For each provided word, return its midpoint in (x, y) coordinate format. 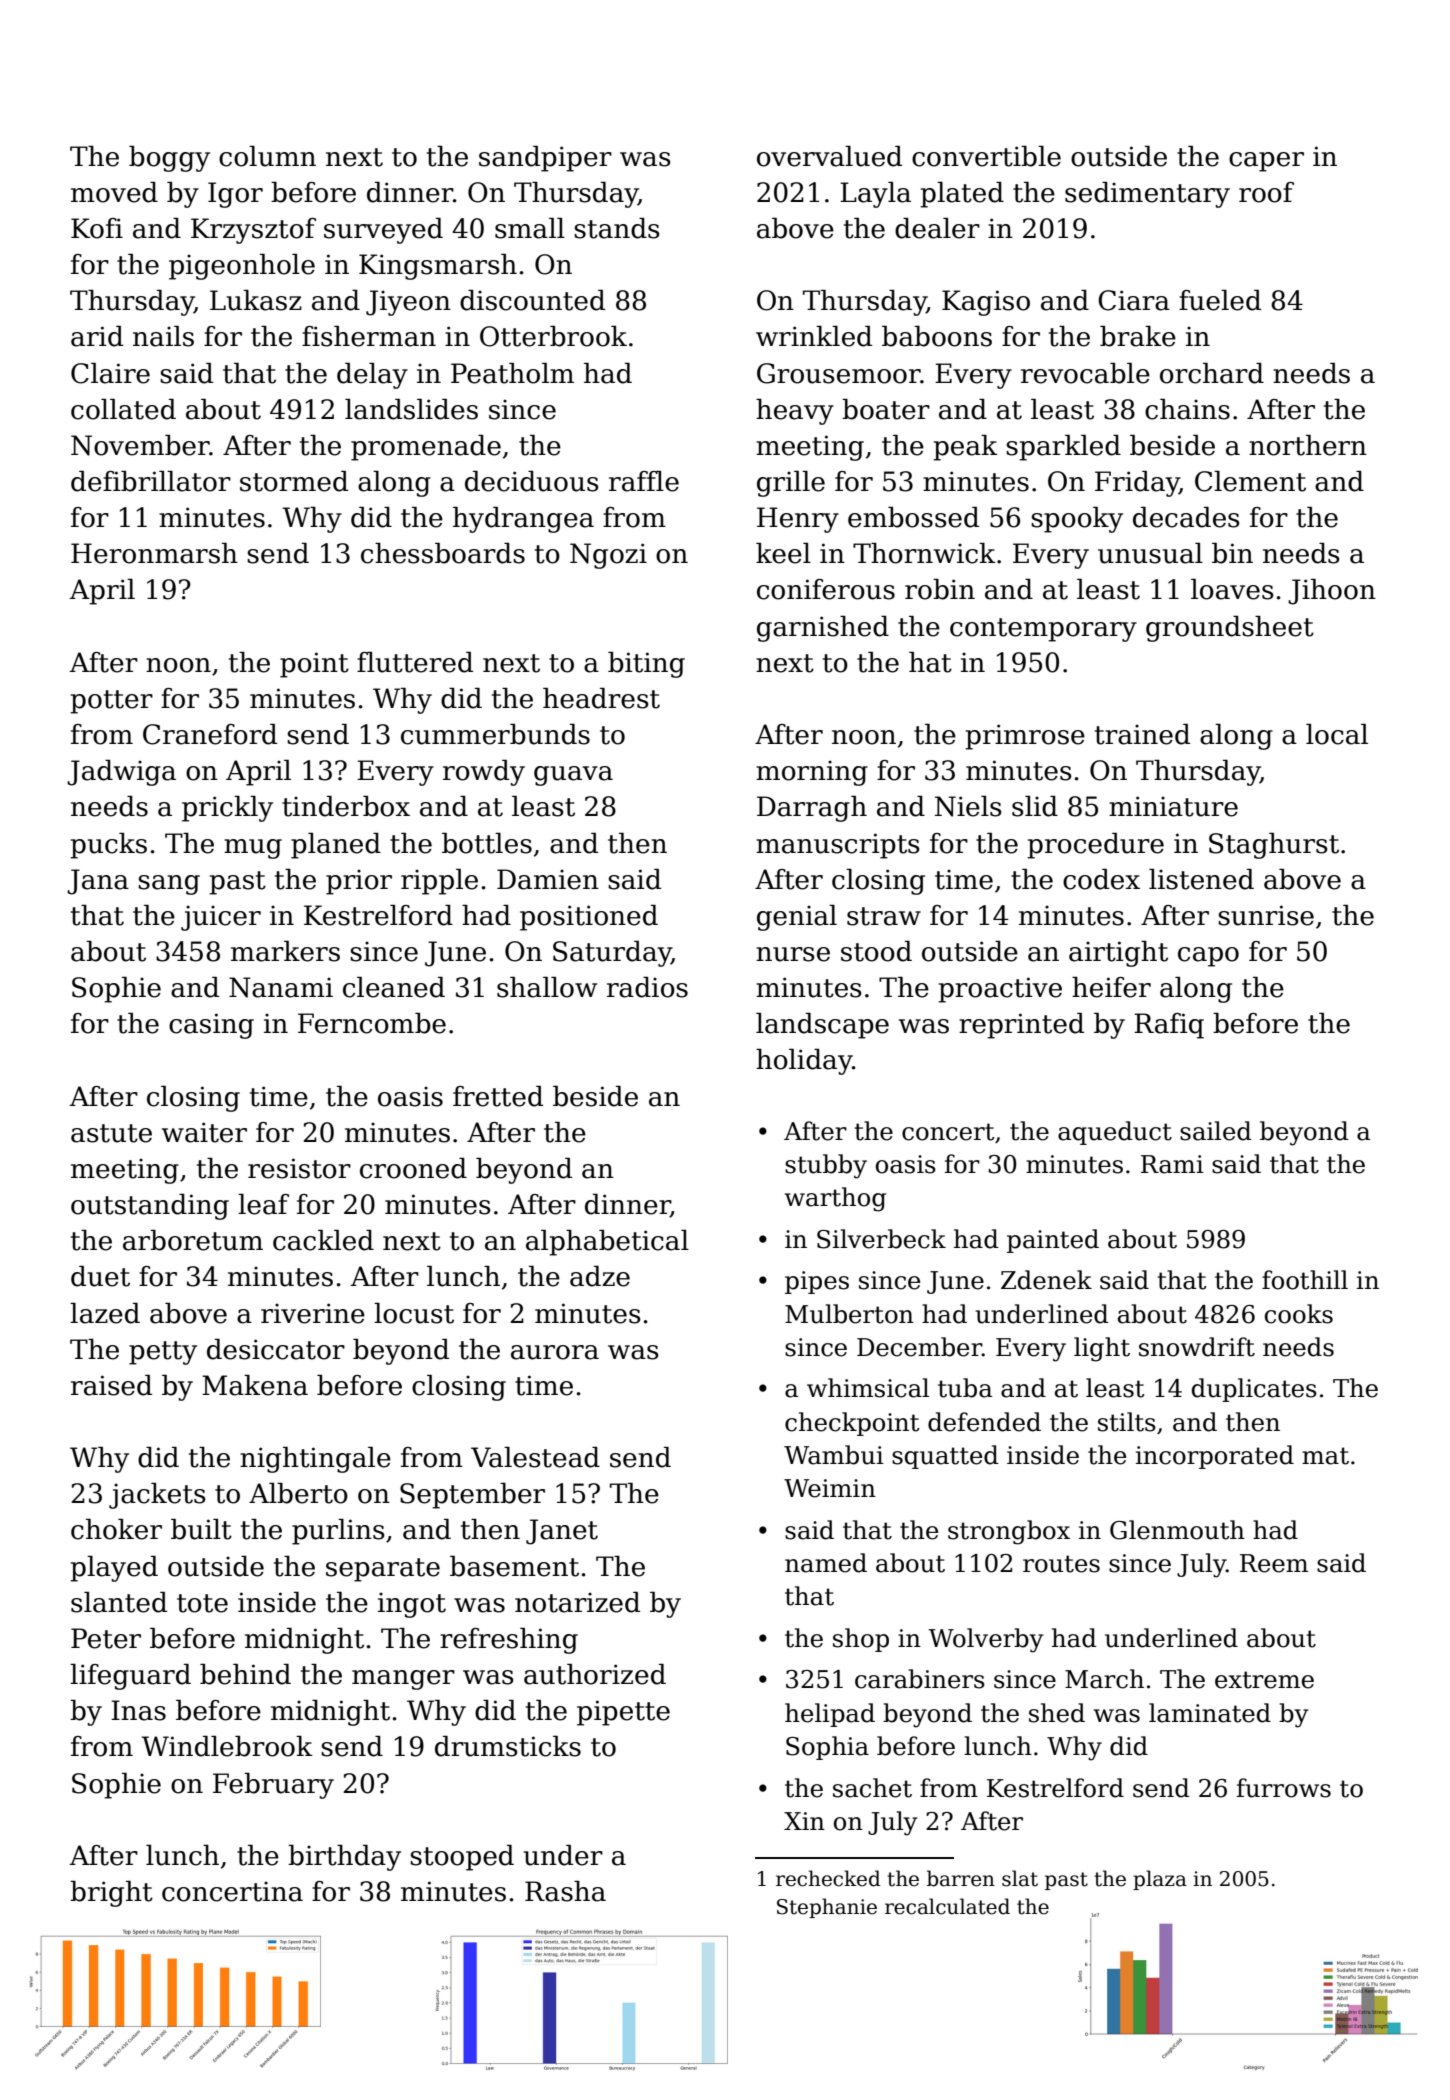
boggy (169, 159)
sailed (1216, 1131)
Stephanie (827, 1908)
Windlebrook (227, 1746)
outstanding (150, 1207)
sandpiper (545, 159)
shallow (547, 987)
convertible (986, 156)
